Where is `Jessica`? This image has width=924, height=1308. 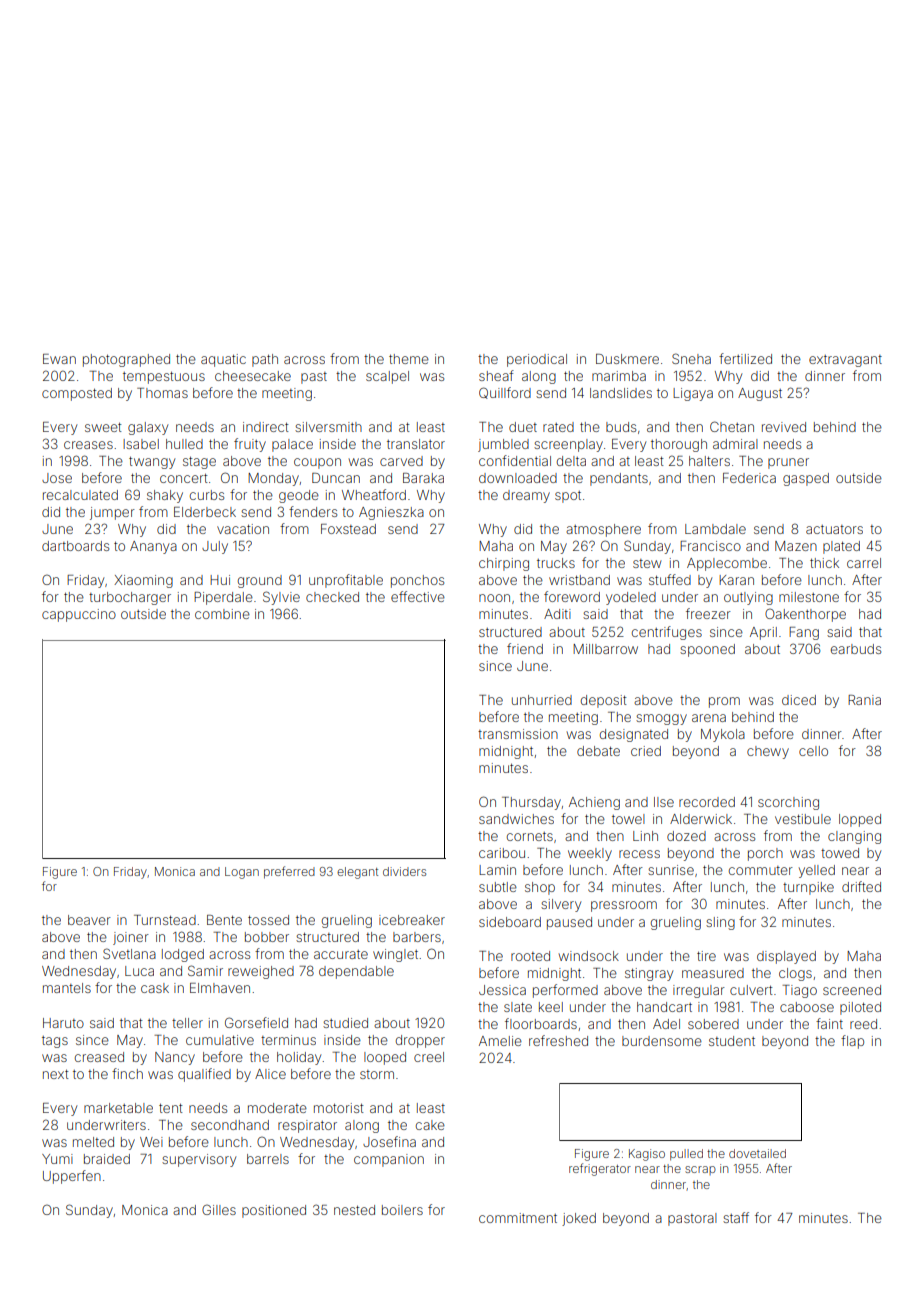 Jessica is located at coordinates (502, 990).
